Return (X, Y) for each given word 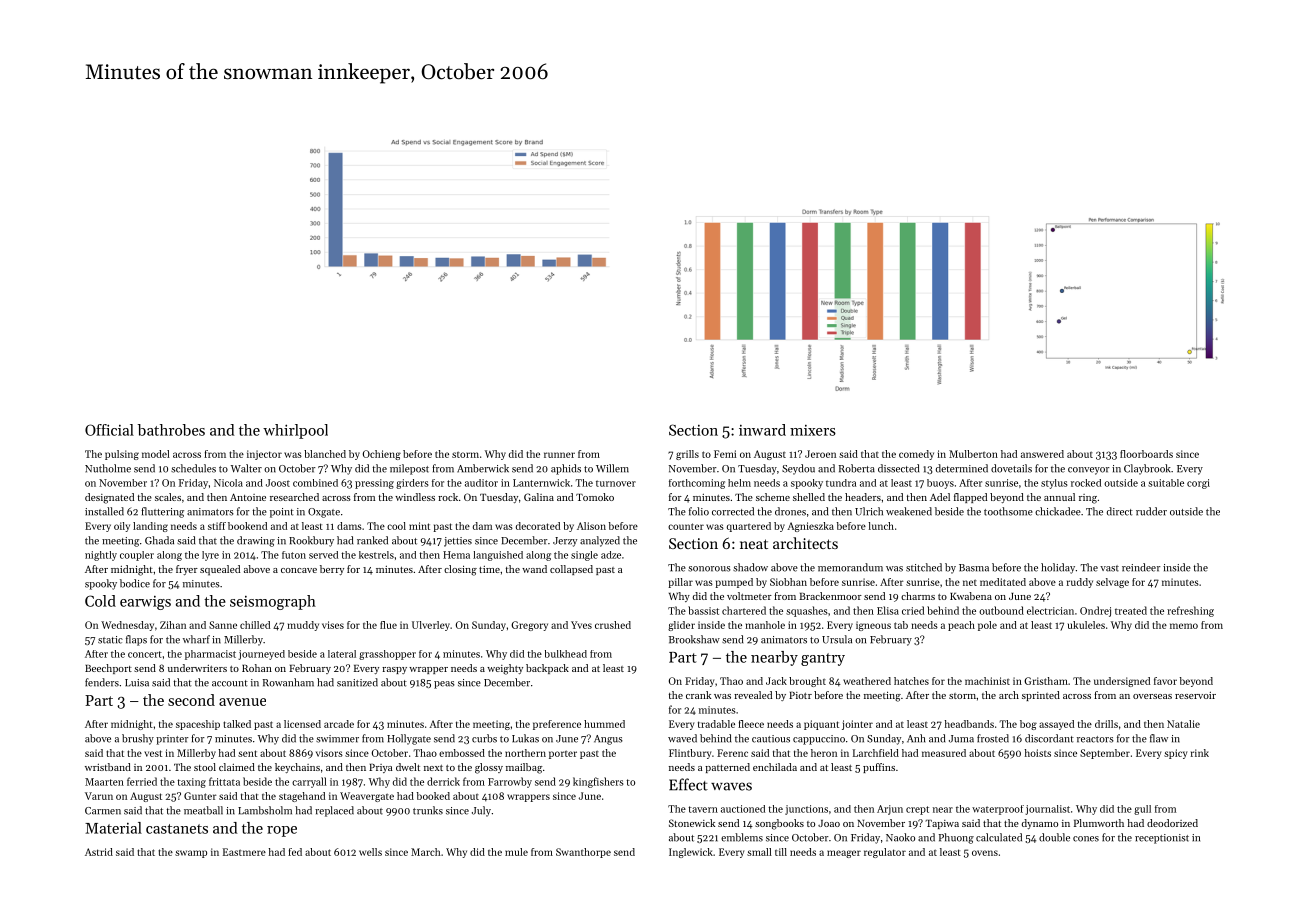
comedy (916, 455)
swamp (191, 854)
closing (460, 570)
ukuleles (1086, 625)
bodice (135, 583)
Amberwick (483, 468)
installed (104, 511)
